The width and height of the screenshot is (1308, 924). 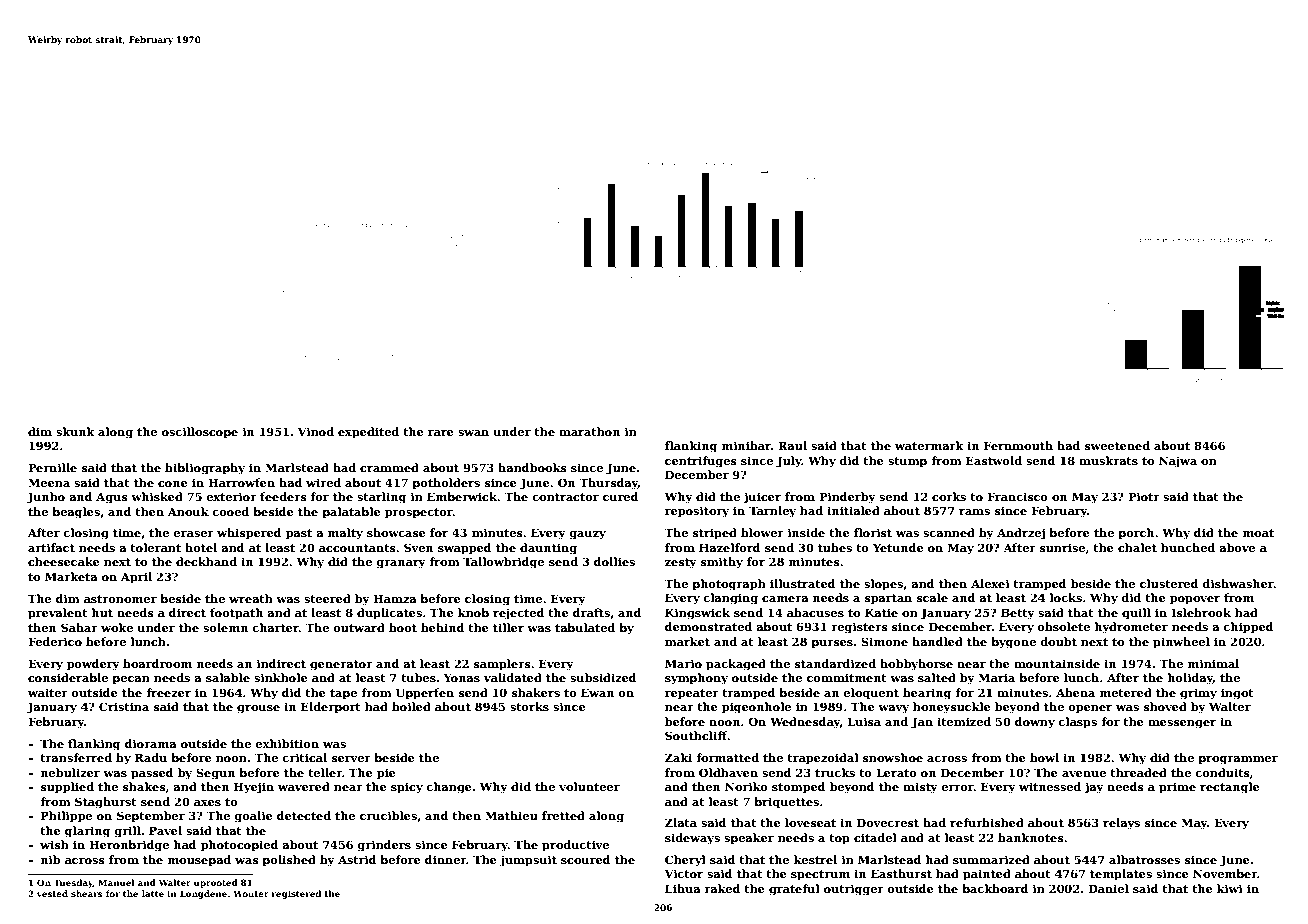 What do you see at coordinates (585, 627) in the screenshot?
I see `tabulated` at bounding box center [585, 627].
